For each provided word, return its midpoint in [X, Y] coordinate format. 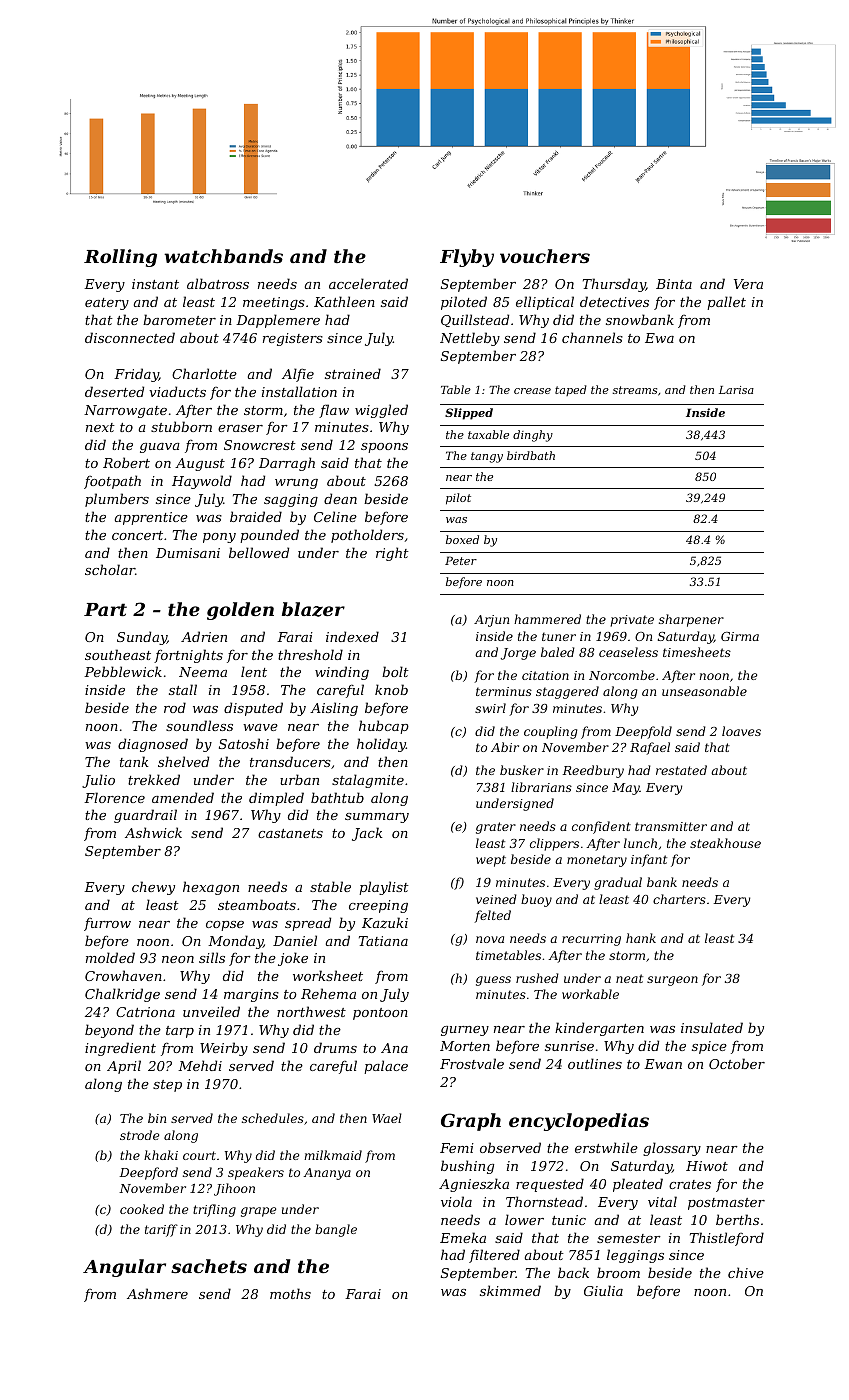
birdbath [531, 455]
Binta [674, 284]
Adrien [204, 636]
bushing [467, 1167]
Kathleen [344, 301]
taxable [488, 434]
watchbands [223, 256]
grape [258, 1212]
